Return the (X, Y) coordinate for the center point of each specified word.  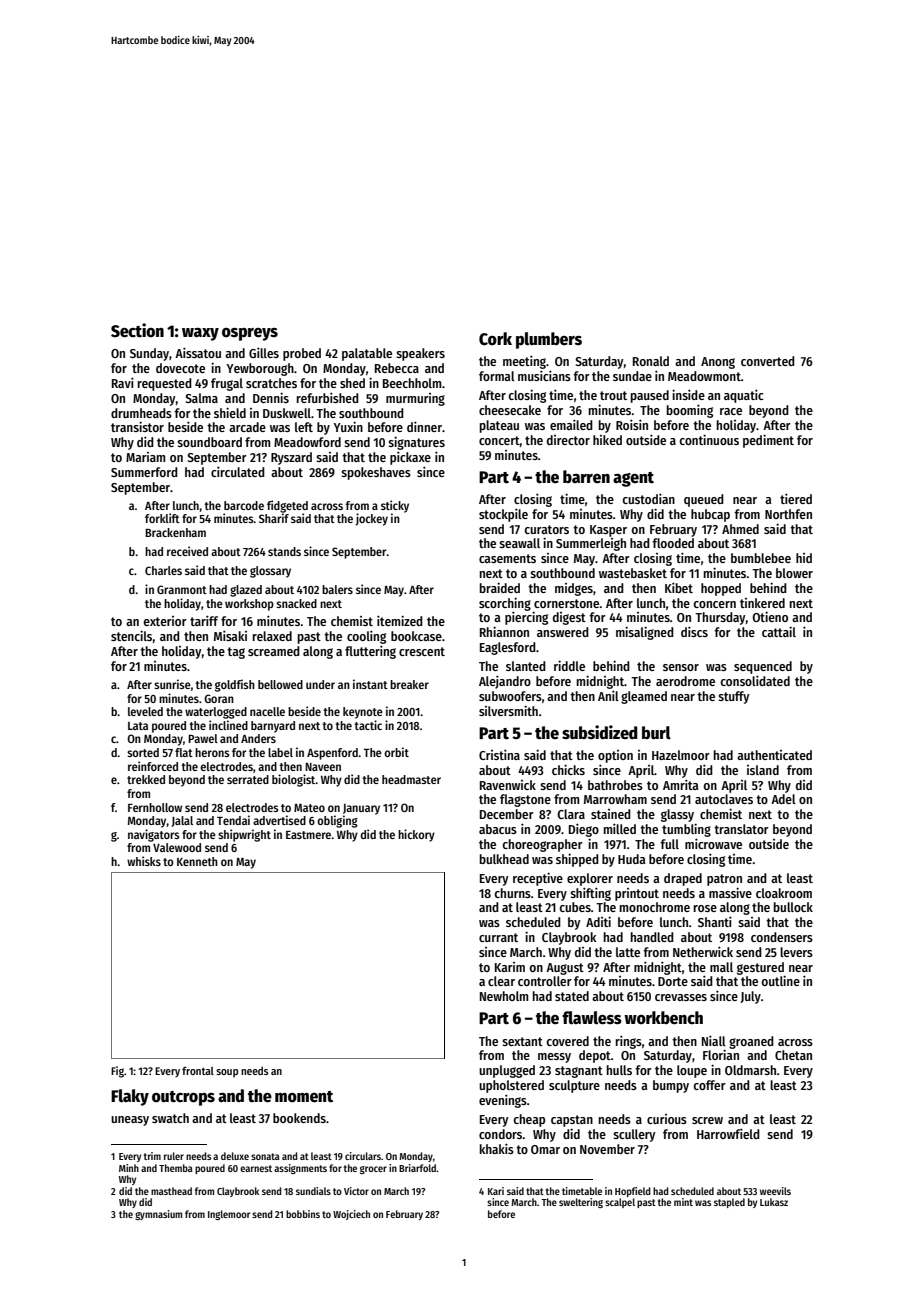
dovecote (180, 368)
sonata (265, 1156)
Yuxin (348, 426)
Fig (117, 1072)
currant (498, 937)
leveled (145, 711)
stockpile (503, 515)
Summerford (144, 472)
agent (633, 479)
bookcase (416, 636)
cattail (779, 631)
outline (780, 980)
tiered (796, 498)
